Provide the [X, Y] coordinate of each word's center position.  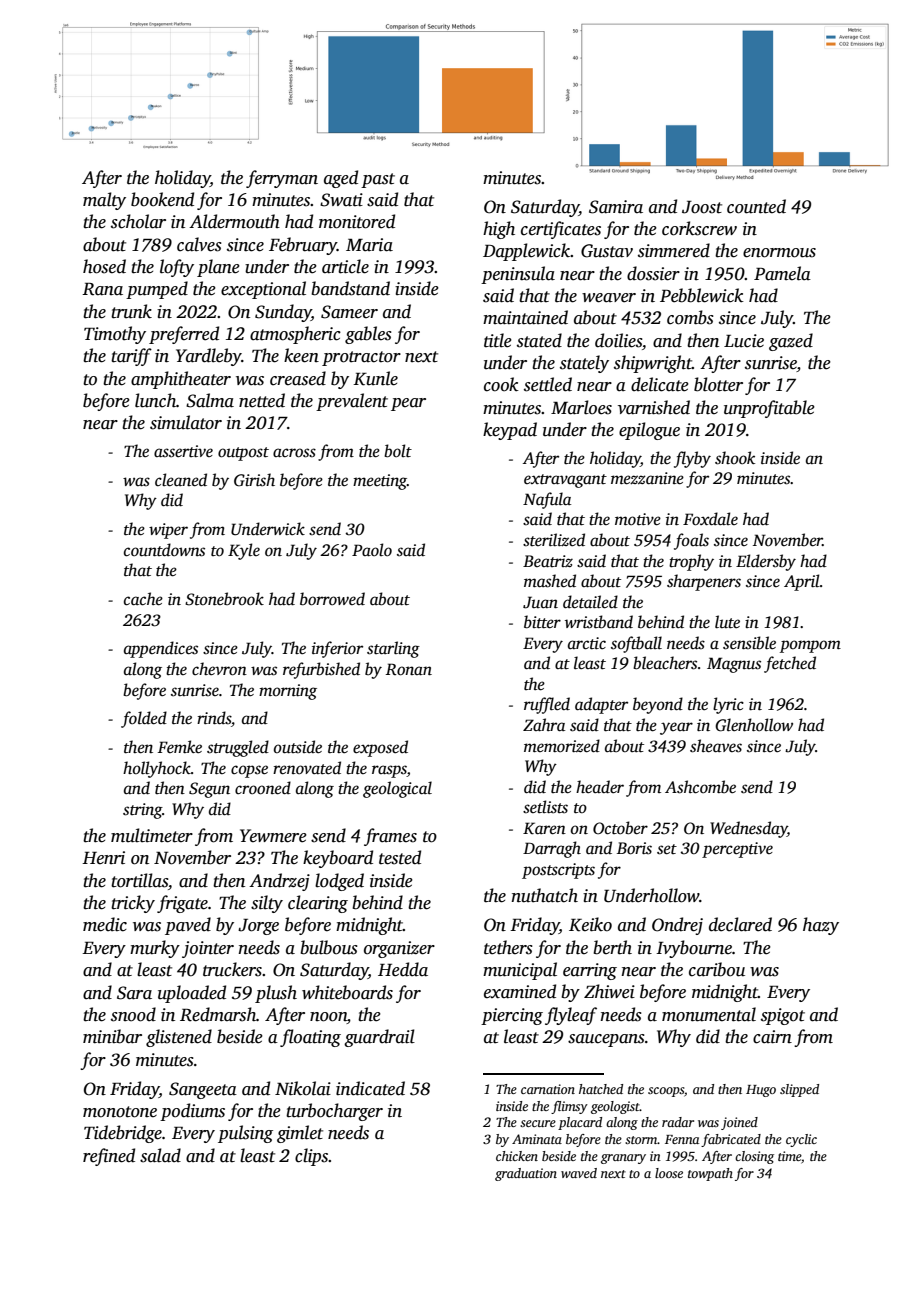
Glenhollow [754, 725]
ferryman [282, 179]
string [142, 811]
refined [109, 1157]
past [378, 180]
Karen [544, 828]
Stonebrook [224, 599]
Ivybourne [694, 949]
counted [756, 206]
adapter [601, 705]
